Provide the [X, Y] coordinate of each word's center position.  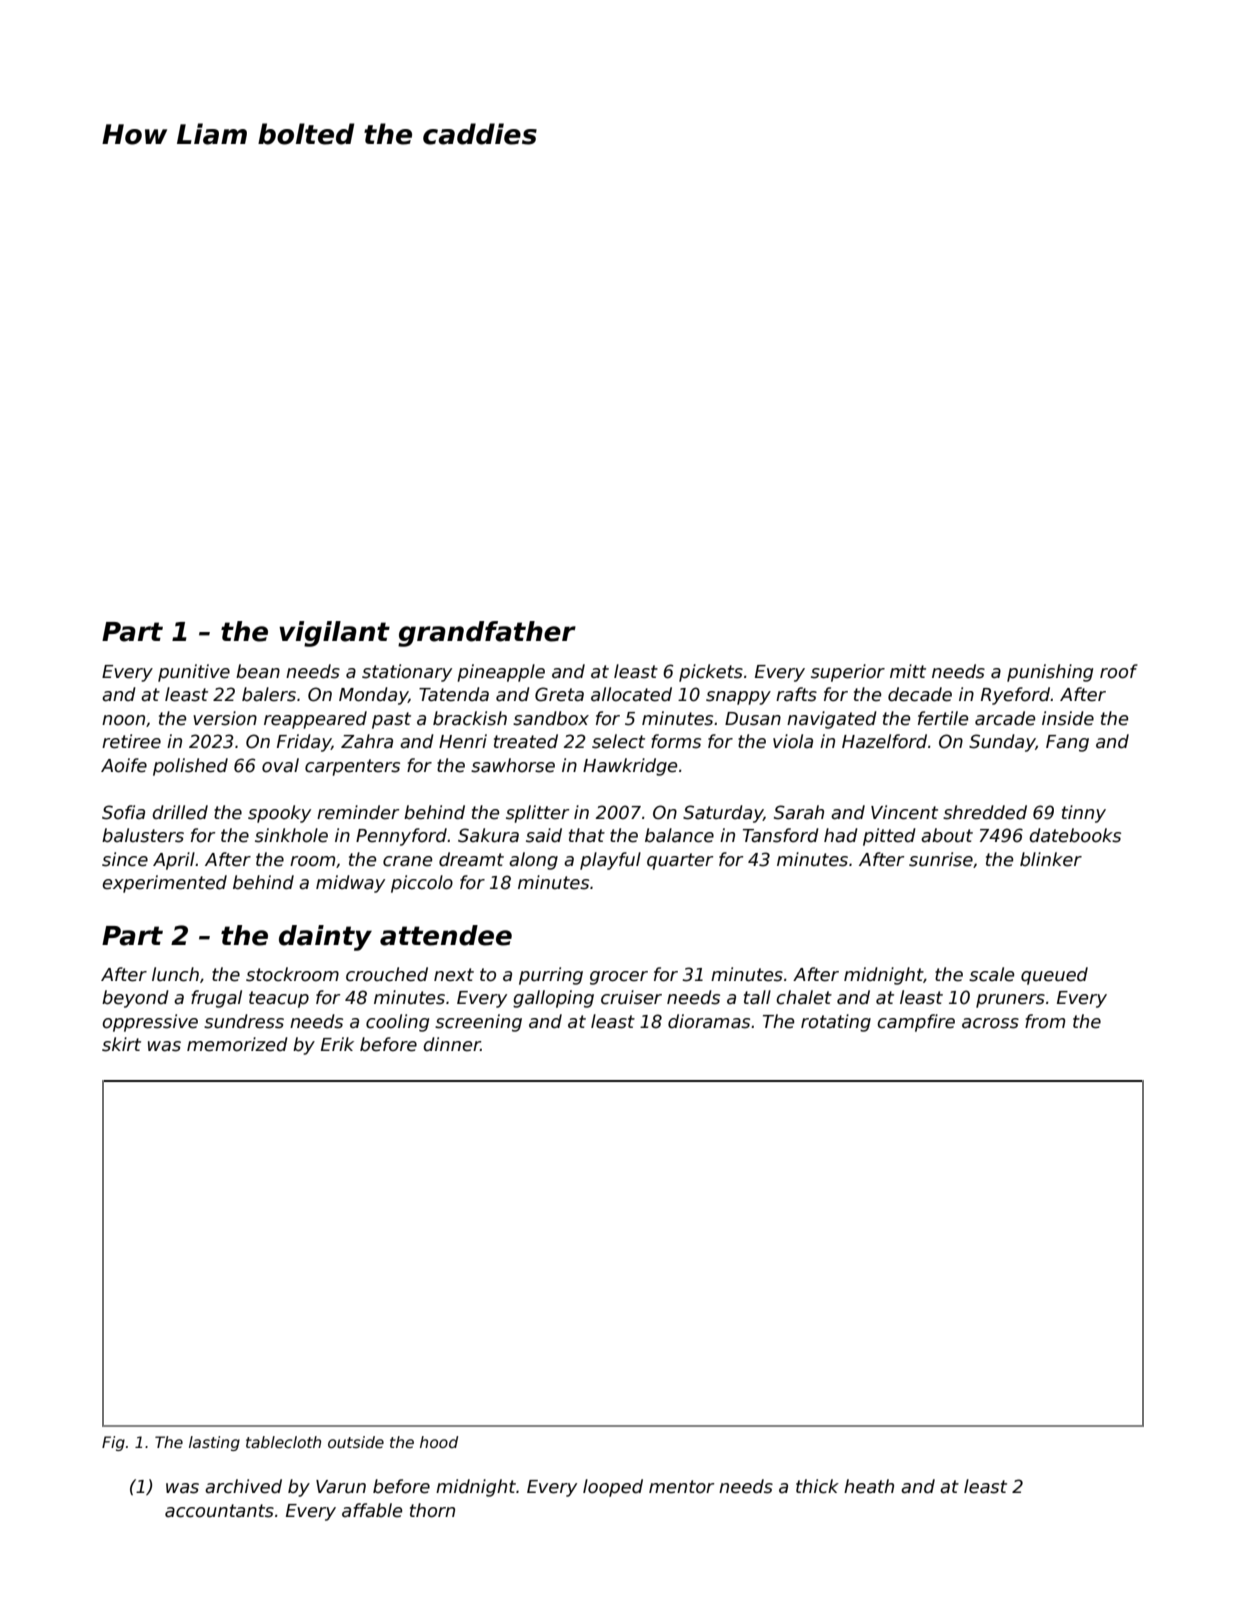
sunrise [941, 859]
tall [757, 997]
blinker [1051, 859]
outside [356, 1442]
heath [869, 1486]
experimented [164, 884]
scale [992, 974]
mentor [682, 1487]
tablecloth [283, 1442]
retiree [131, 741]
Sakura [488, 835]
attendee [446, 935]
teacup [279, 999]
